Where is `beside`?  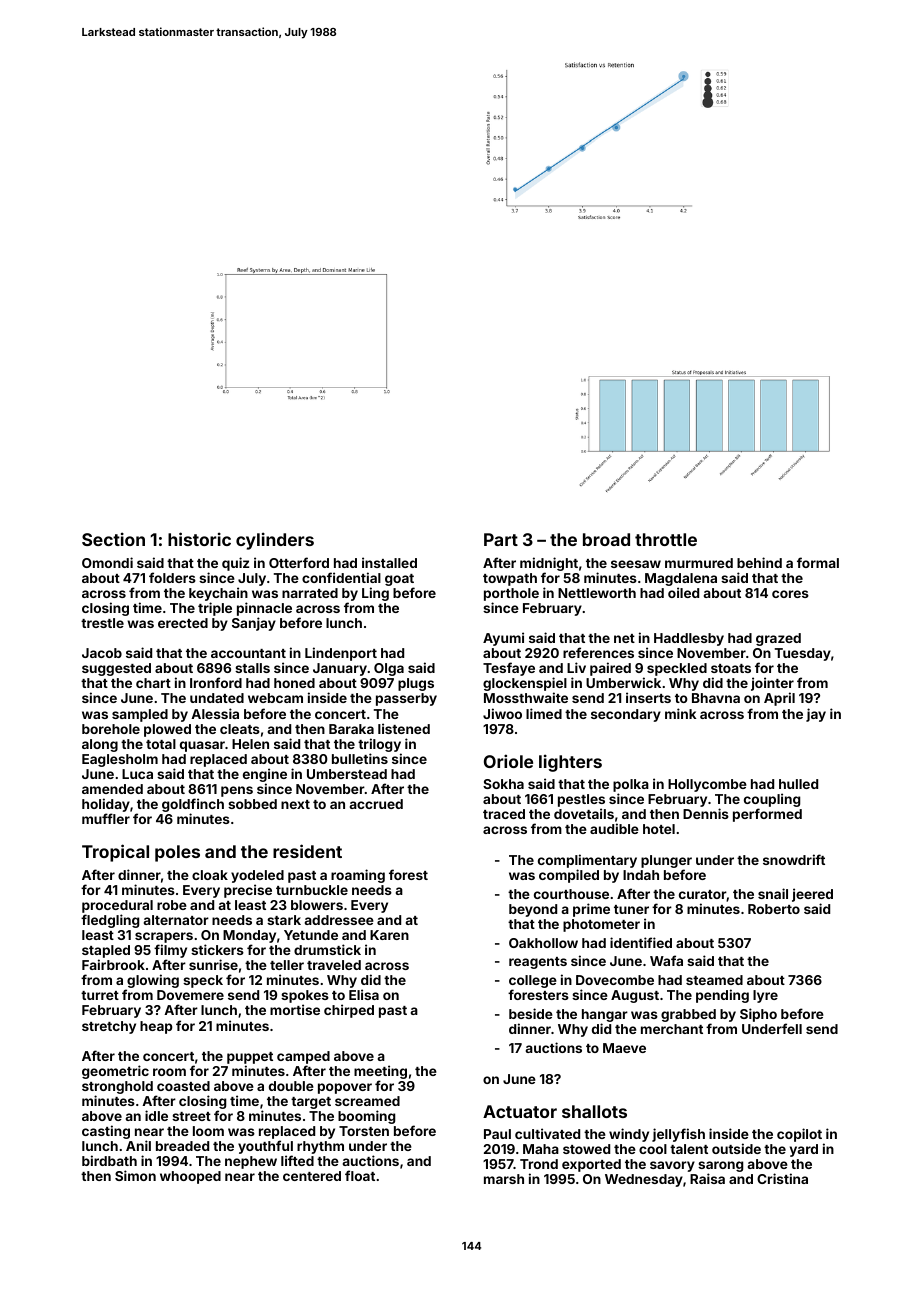
beside is located at coordinates (531, 1013).
